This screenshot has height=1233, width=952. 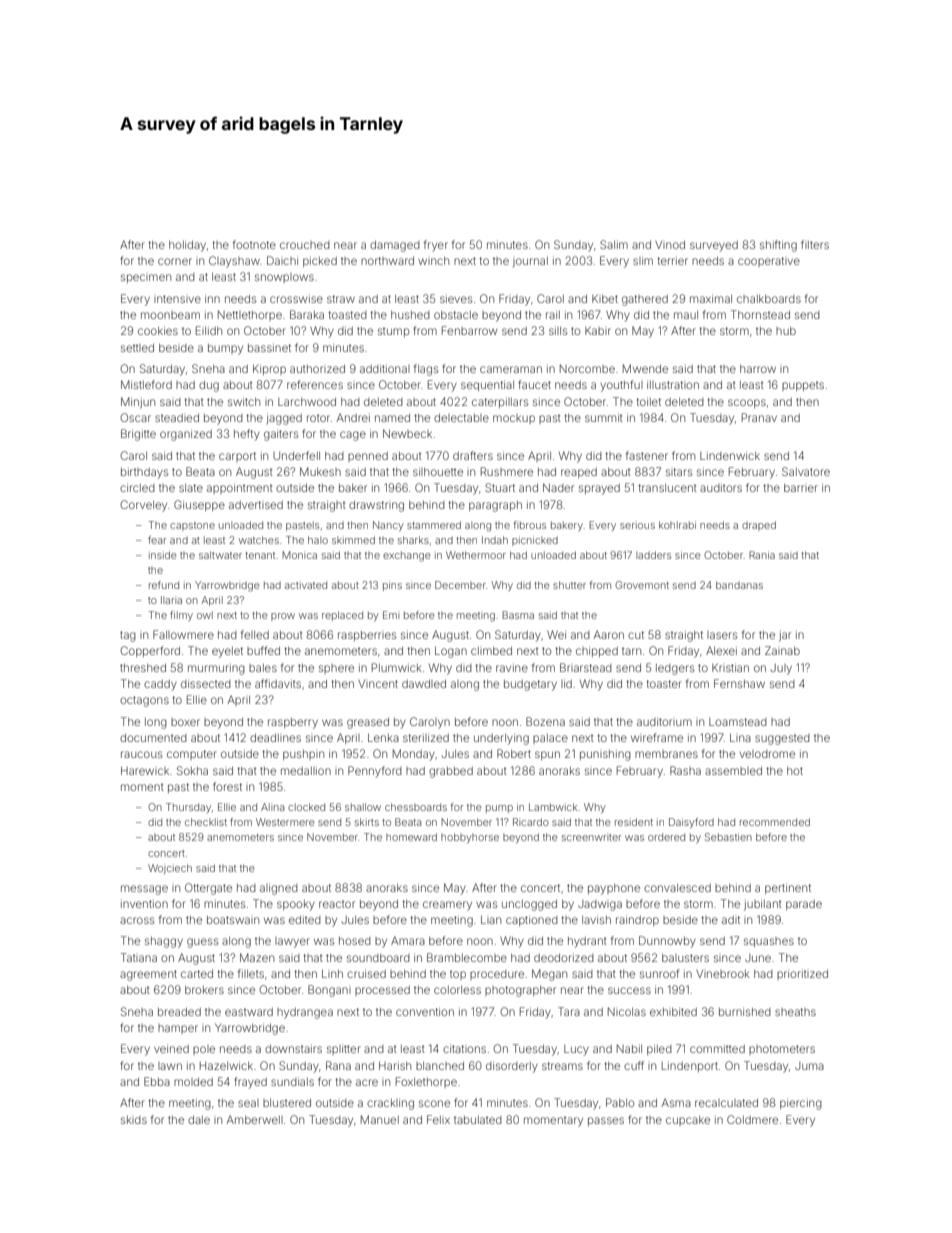 What do you see at coordinates (283, 617) in the screenshot?
I see `prow` at bounding box center [283, 617].
